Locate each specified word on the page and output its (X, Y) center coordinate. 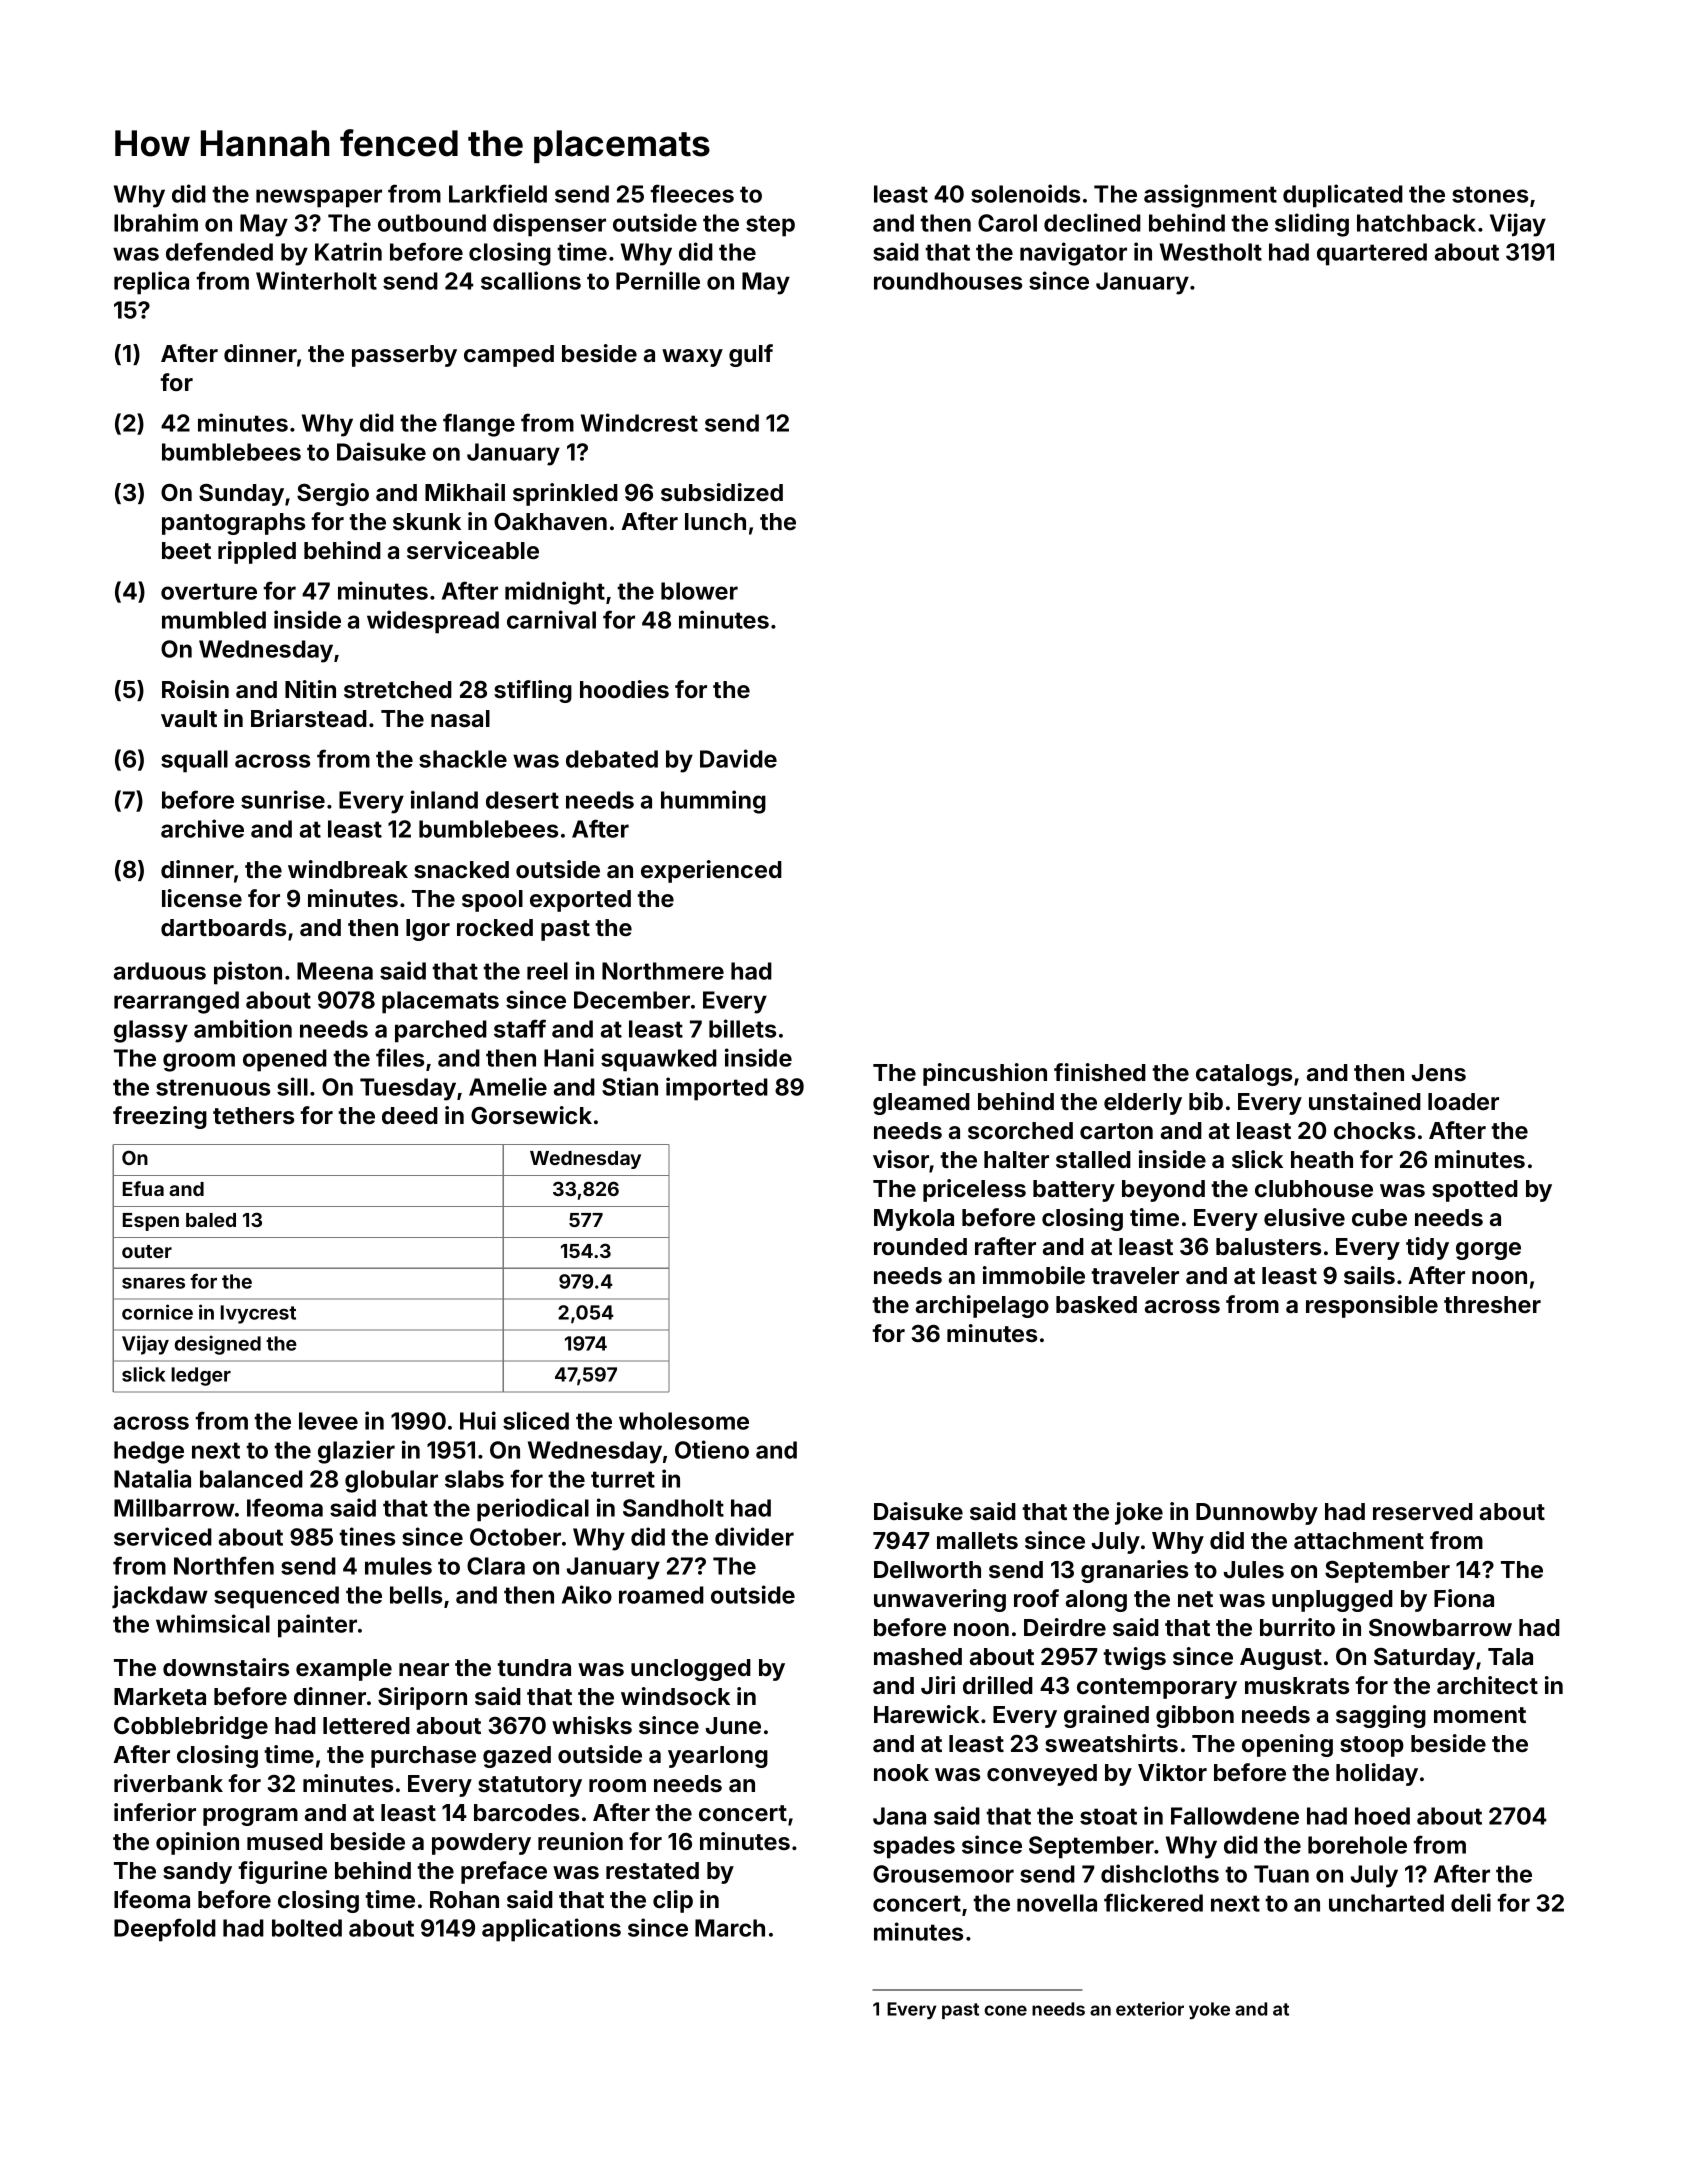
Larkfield (498, 193)
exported (580, 901)
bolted (307, 1928)
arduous (160, 971)
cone (1005, 2010)
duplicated (1343, 196)
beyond (1163, 1191)
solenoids (1025, 193)
